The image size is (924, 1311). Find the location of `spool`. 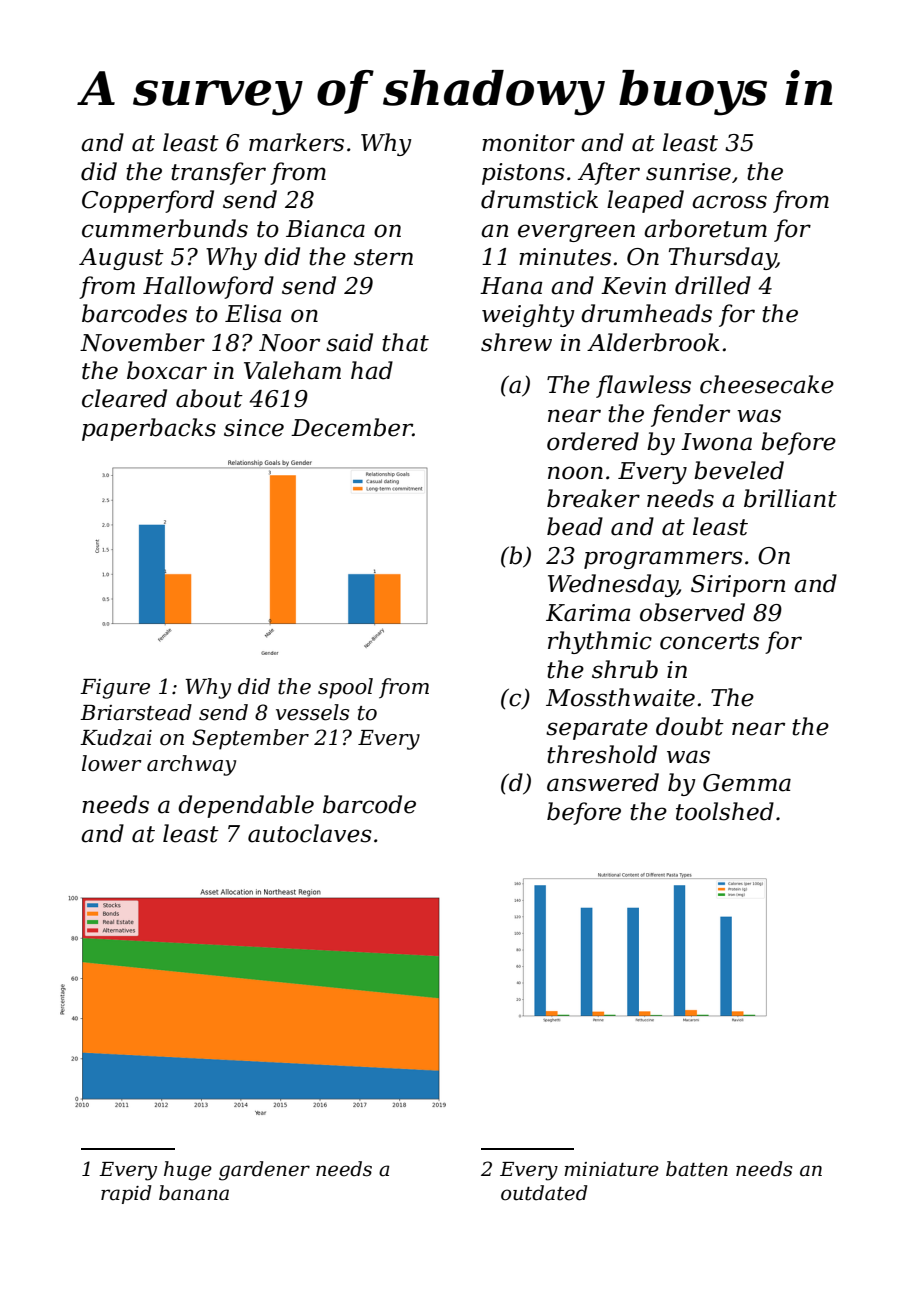

spool is located at coordinates (345, 688).
